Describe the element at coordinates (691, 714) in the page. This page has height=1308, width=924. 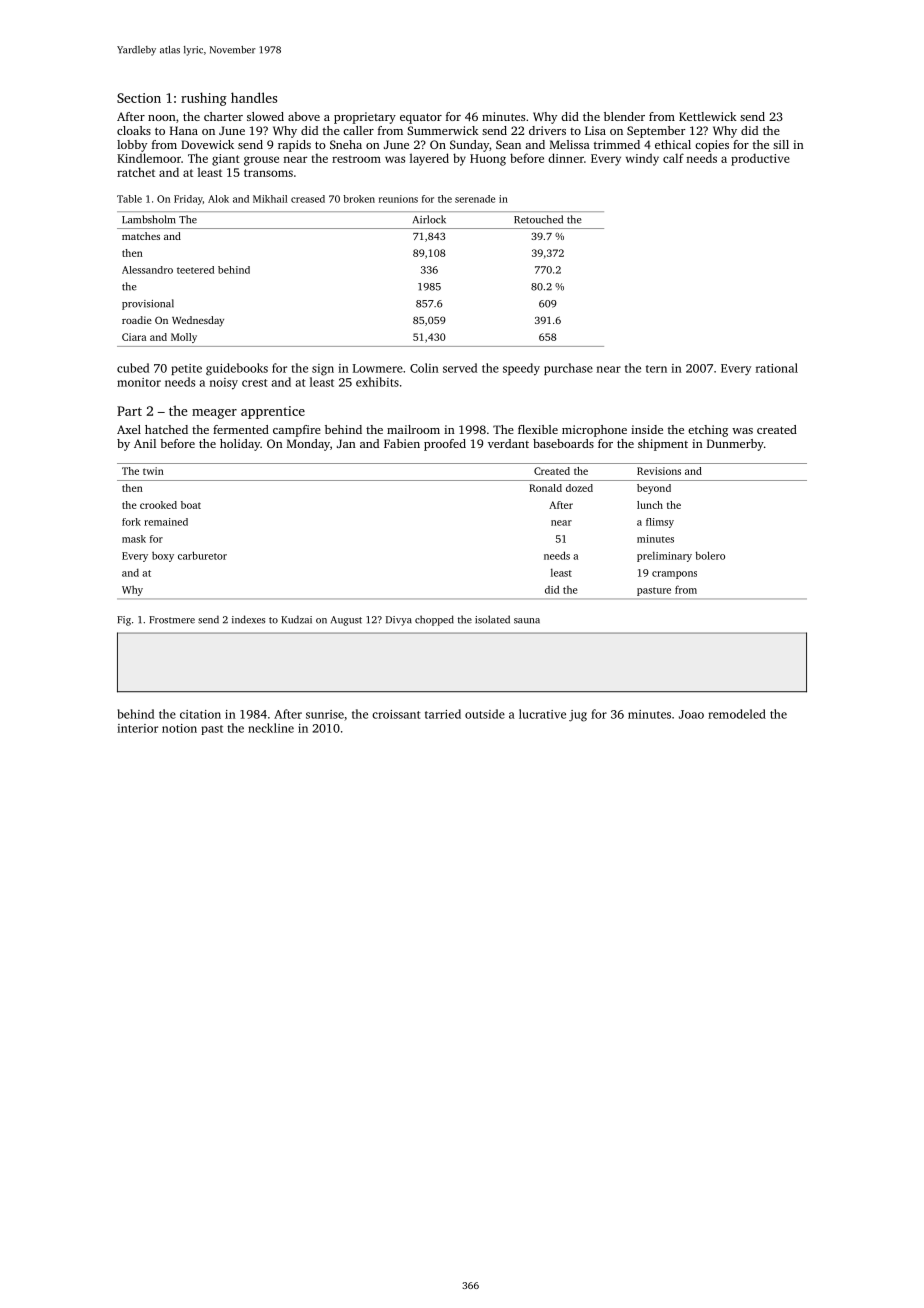
I see `Joao` at that location.
